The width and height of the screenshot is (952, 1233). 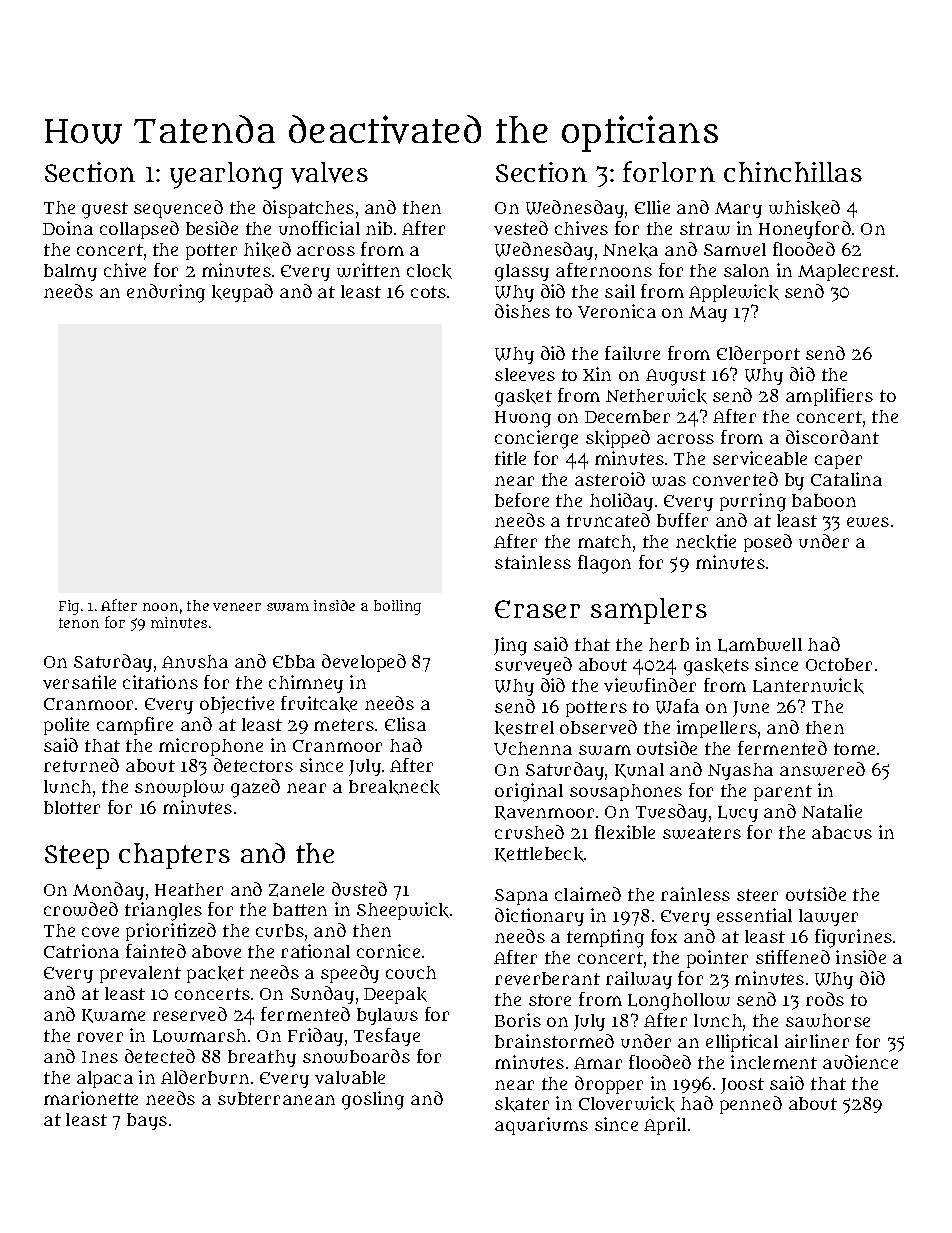 I want to click on tenon, so click(x=79, y=623).
